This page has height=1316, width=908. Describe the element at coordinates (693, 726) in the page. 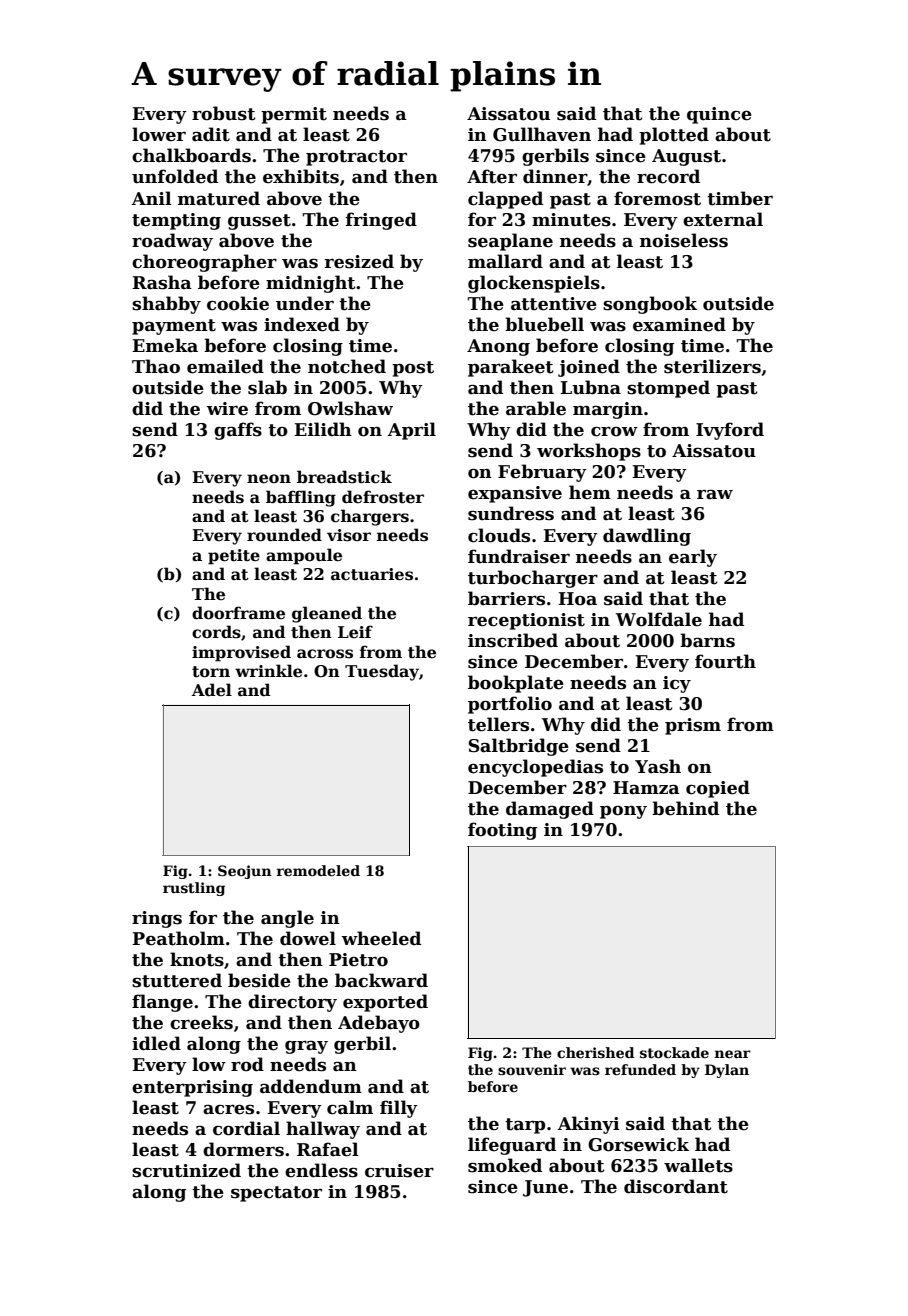

I see `prism` at that location.
